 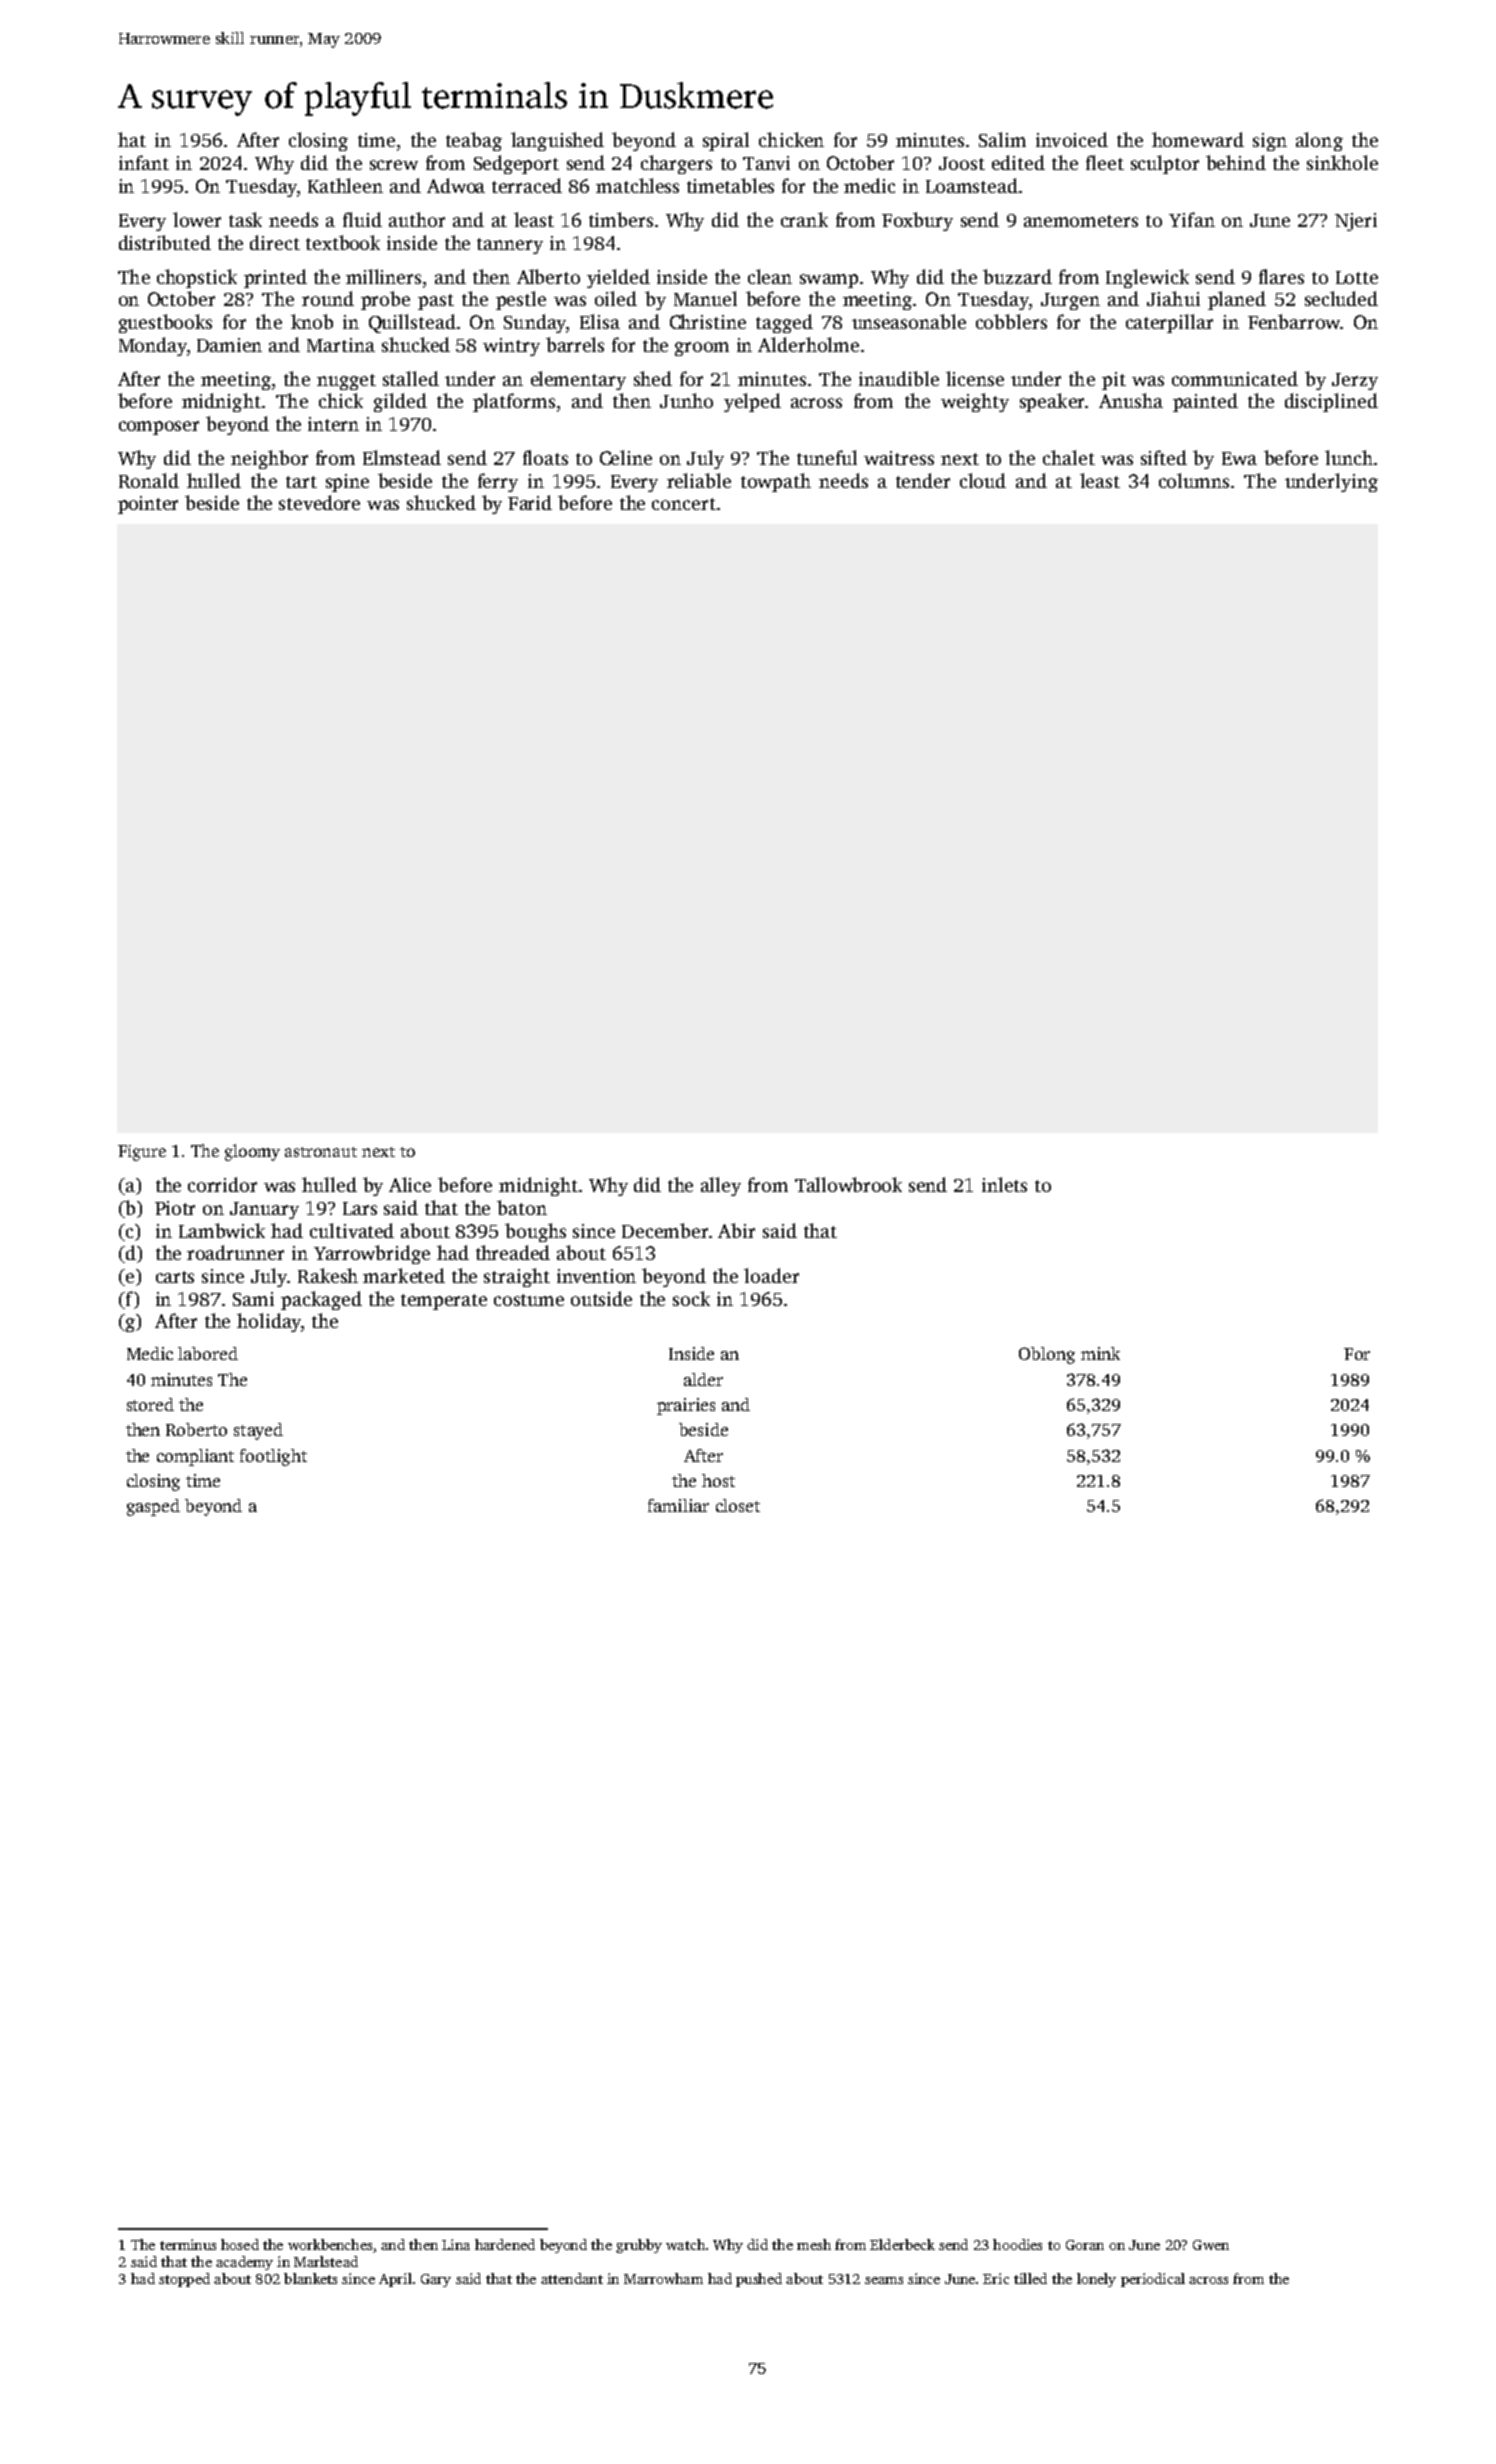 I want to click on pointer, so click(x=148, y=505).
